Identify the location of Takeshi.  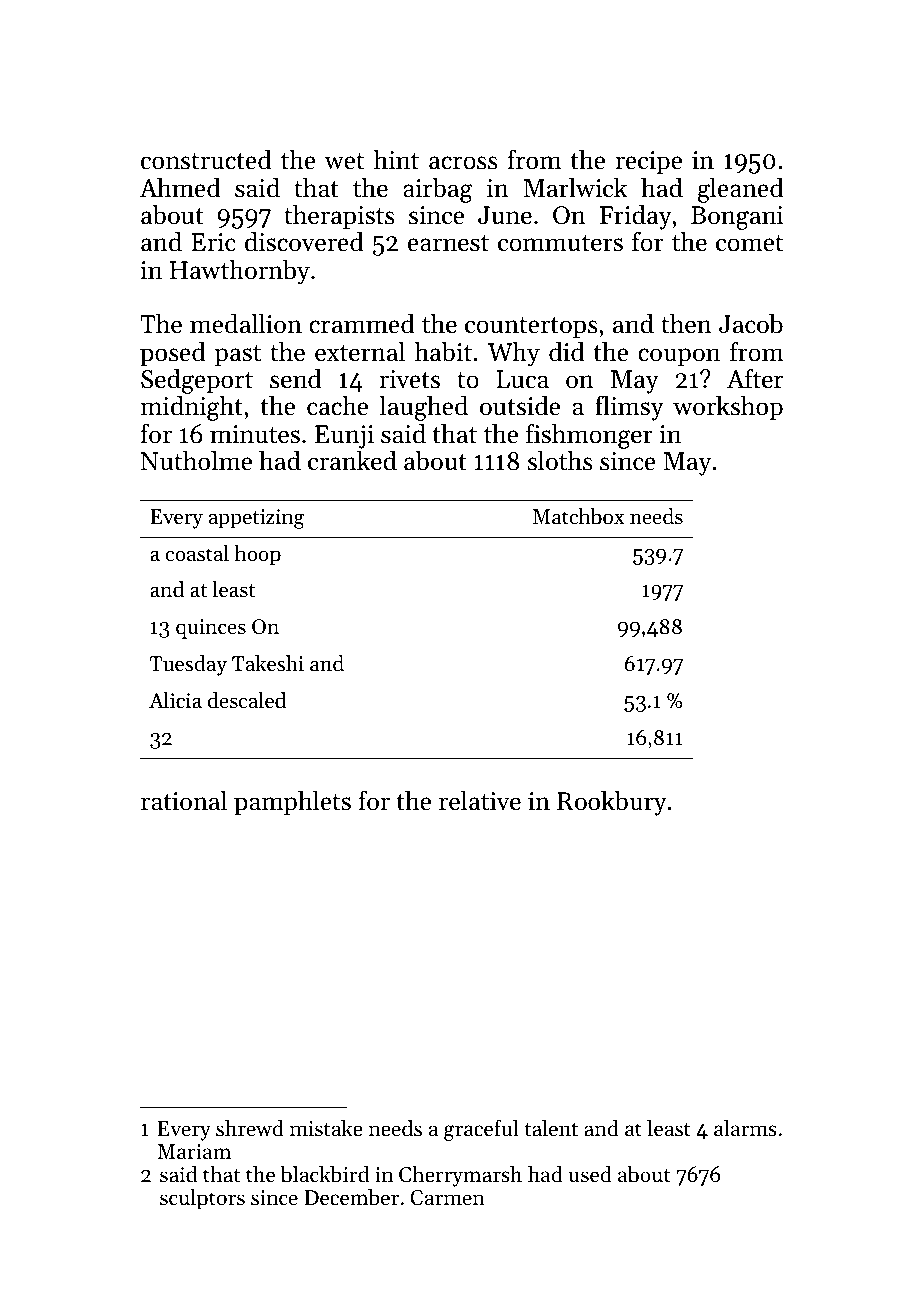
(268, 663).
